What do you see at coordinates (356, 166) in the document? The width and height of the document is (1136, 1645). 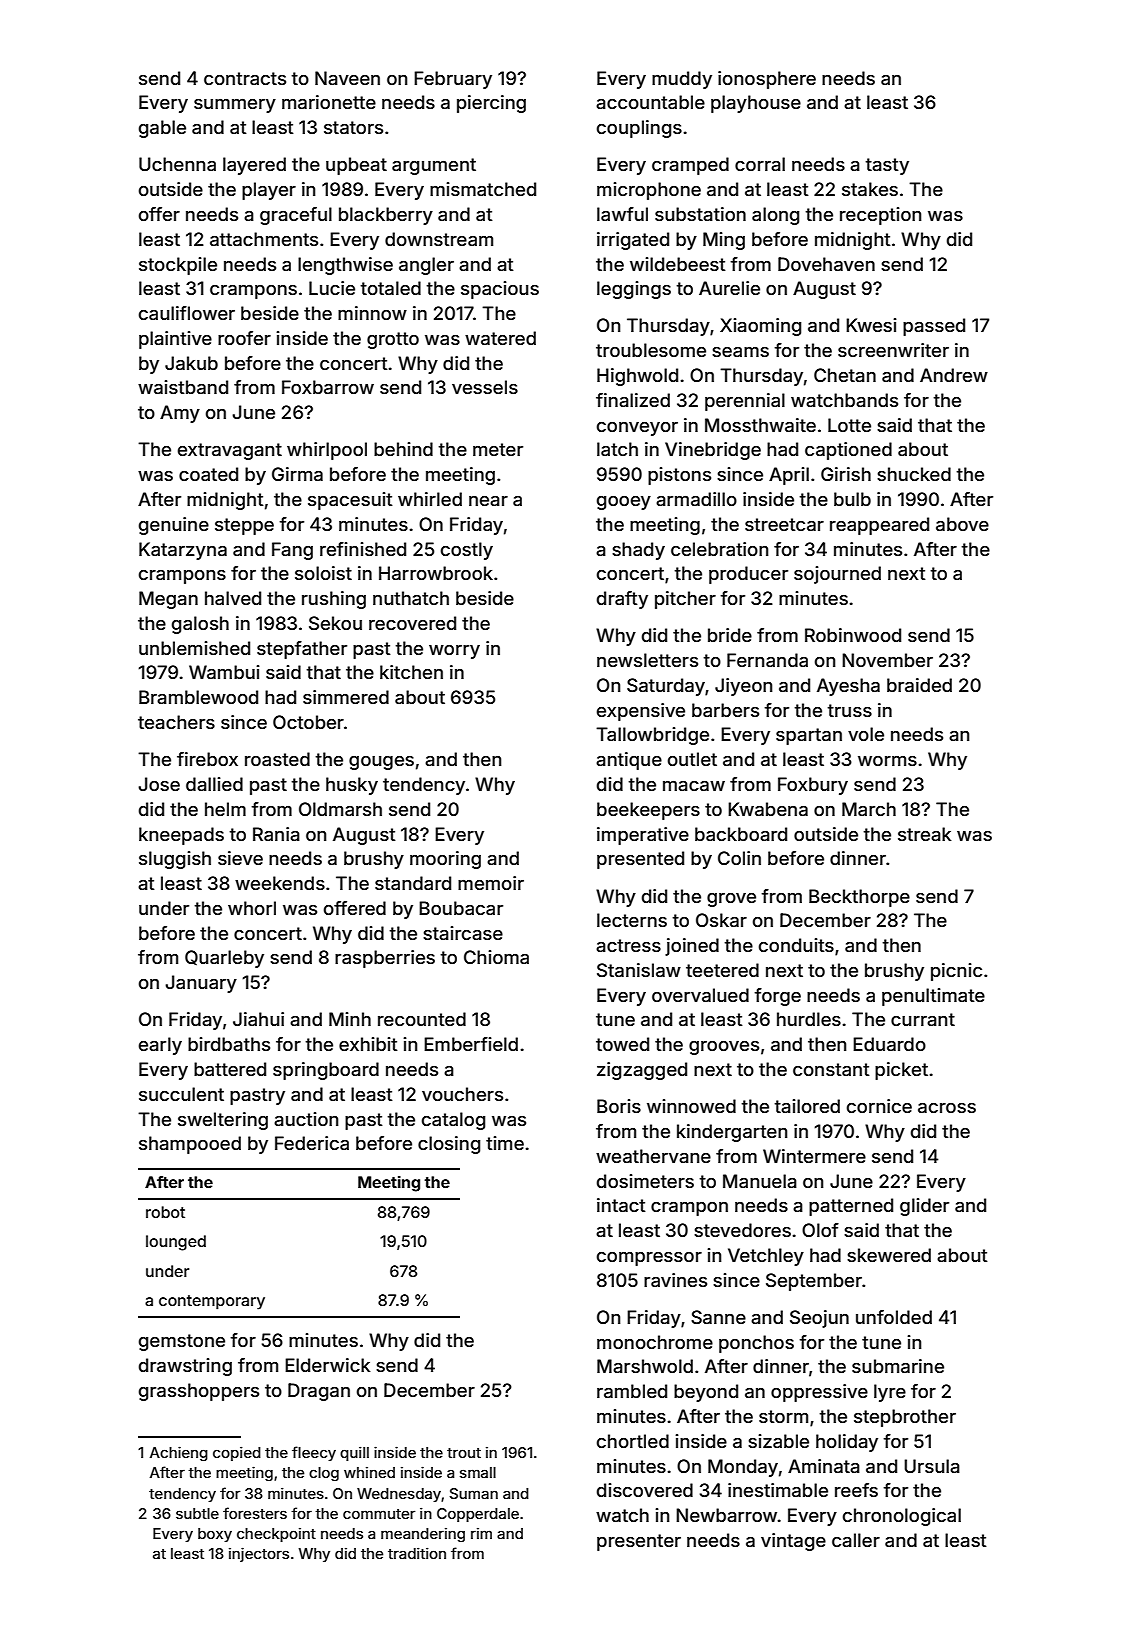 I see `upbeat` at bounding box center [356, 166].
